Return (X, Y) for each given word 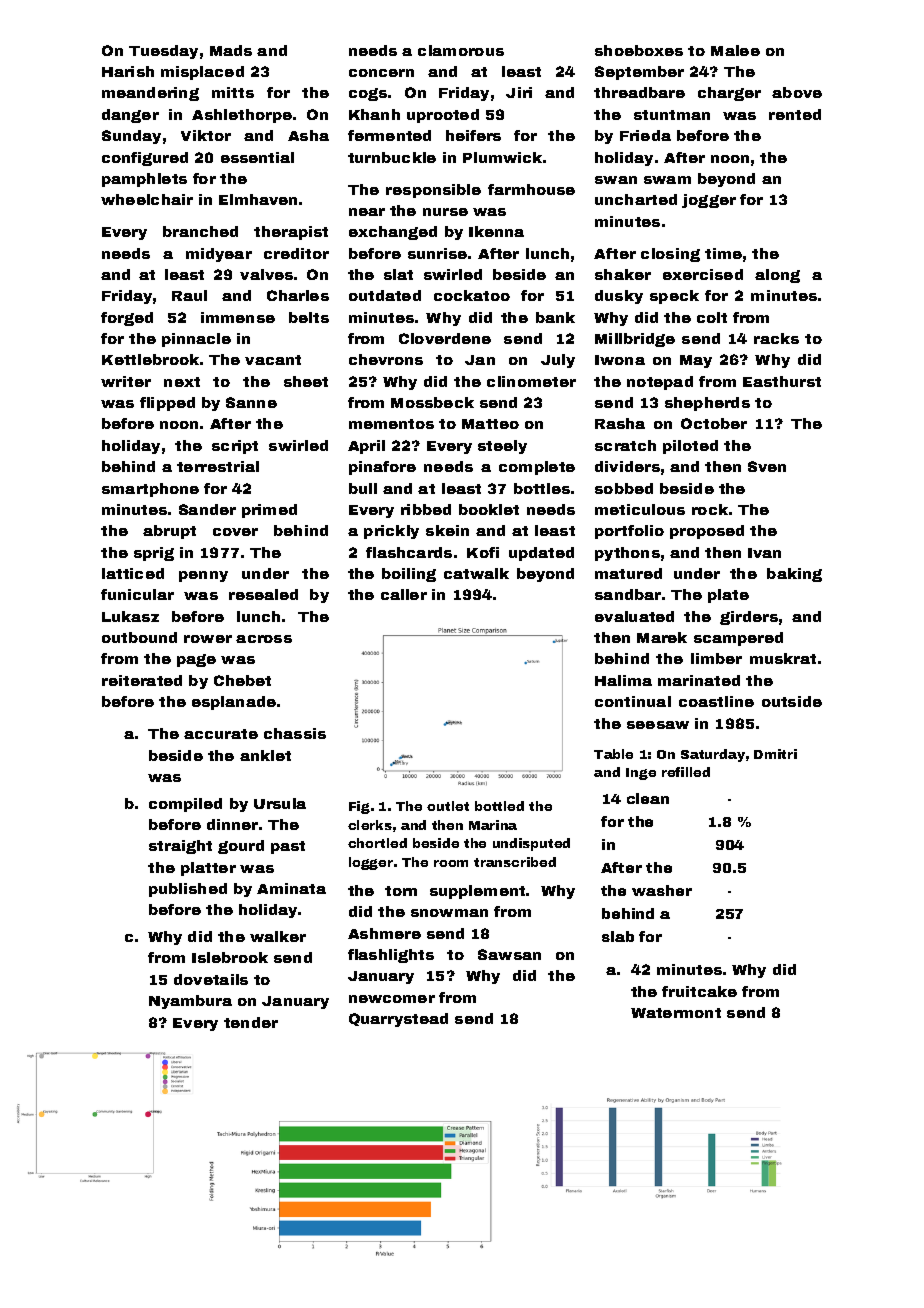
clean (648, 798)
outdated (385, 295)
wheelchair (147, 199)
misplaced (202, 73)
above (797, 92)
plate (728, 596)
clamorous (461, 50)
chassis (295, 733)
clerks (370, 825)
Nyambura (190, 1002)
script (235, 447)
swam (667, 180)
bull (363, 488)
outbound (139, 637)
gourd (241, 847)
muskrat (783, 658)
